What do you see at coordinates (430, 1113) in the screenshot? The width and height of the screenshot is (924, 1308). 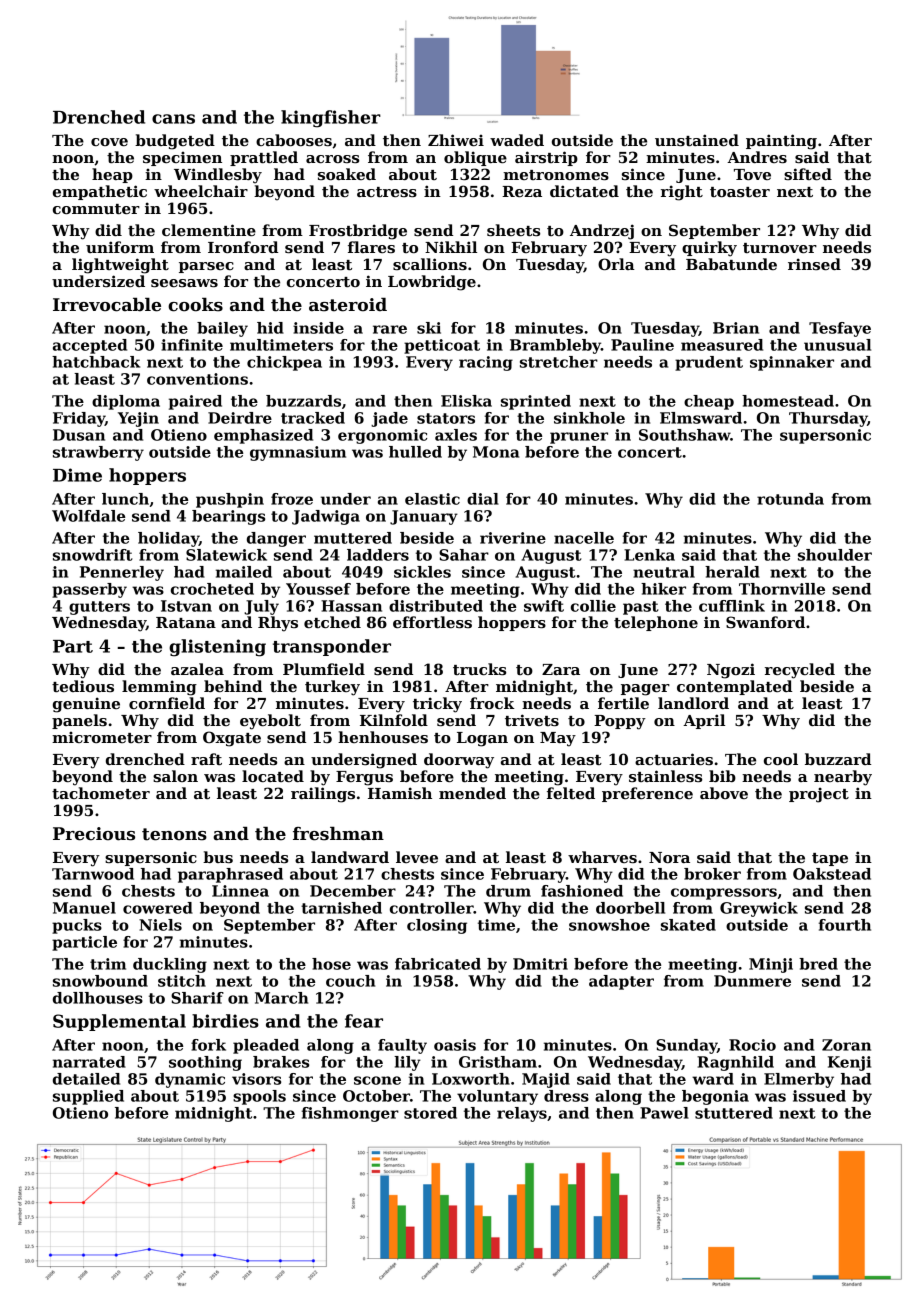 I see `stored` at bounding box center [430, 1113].
